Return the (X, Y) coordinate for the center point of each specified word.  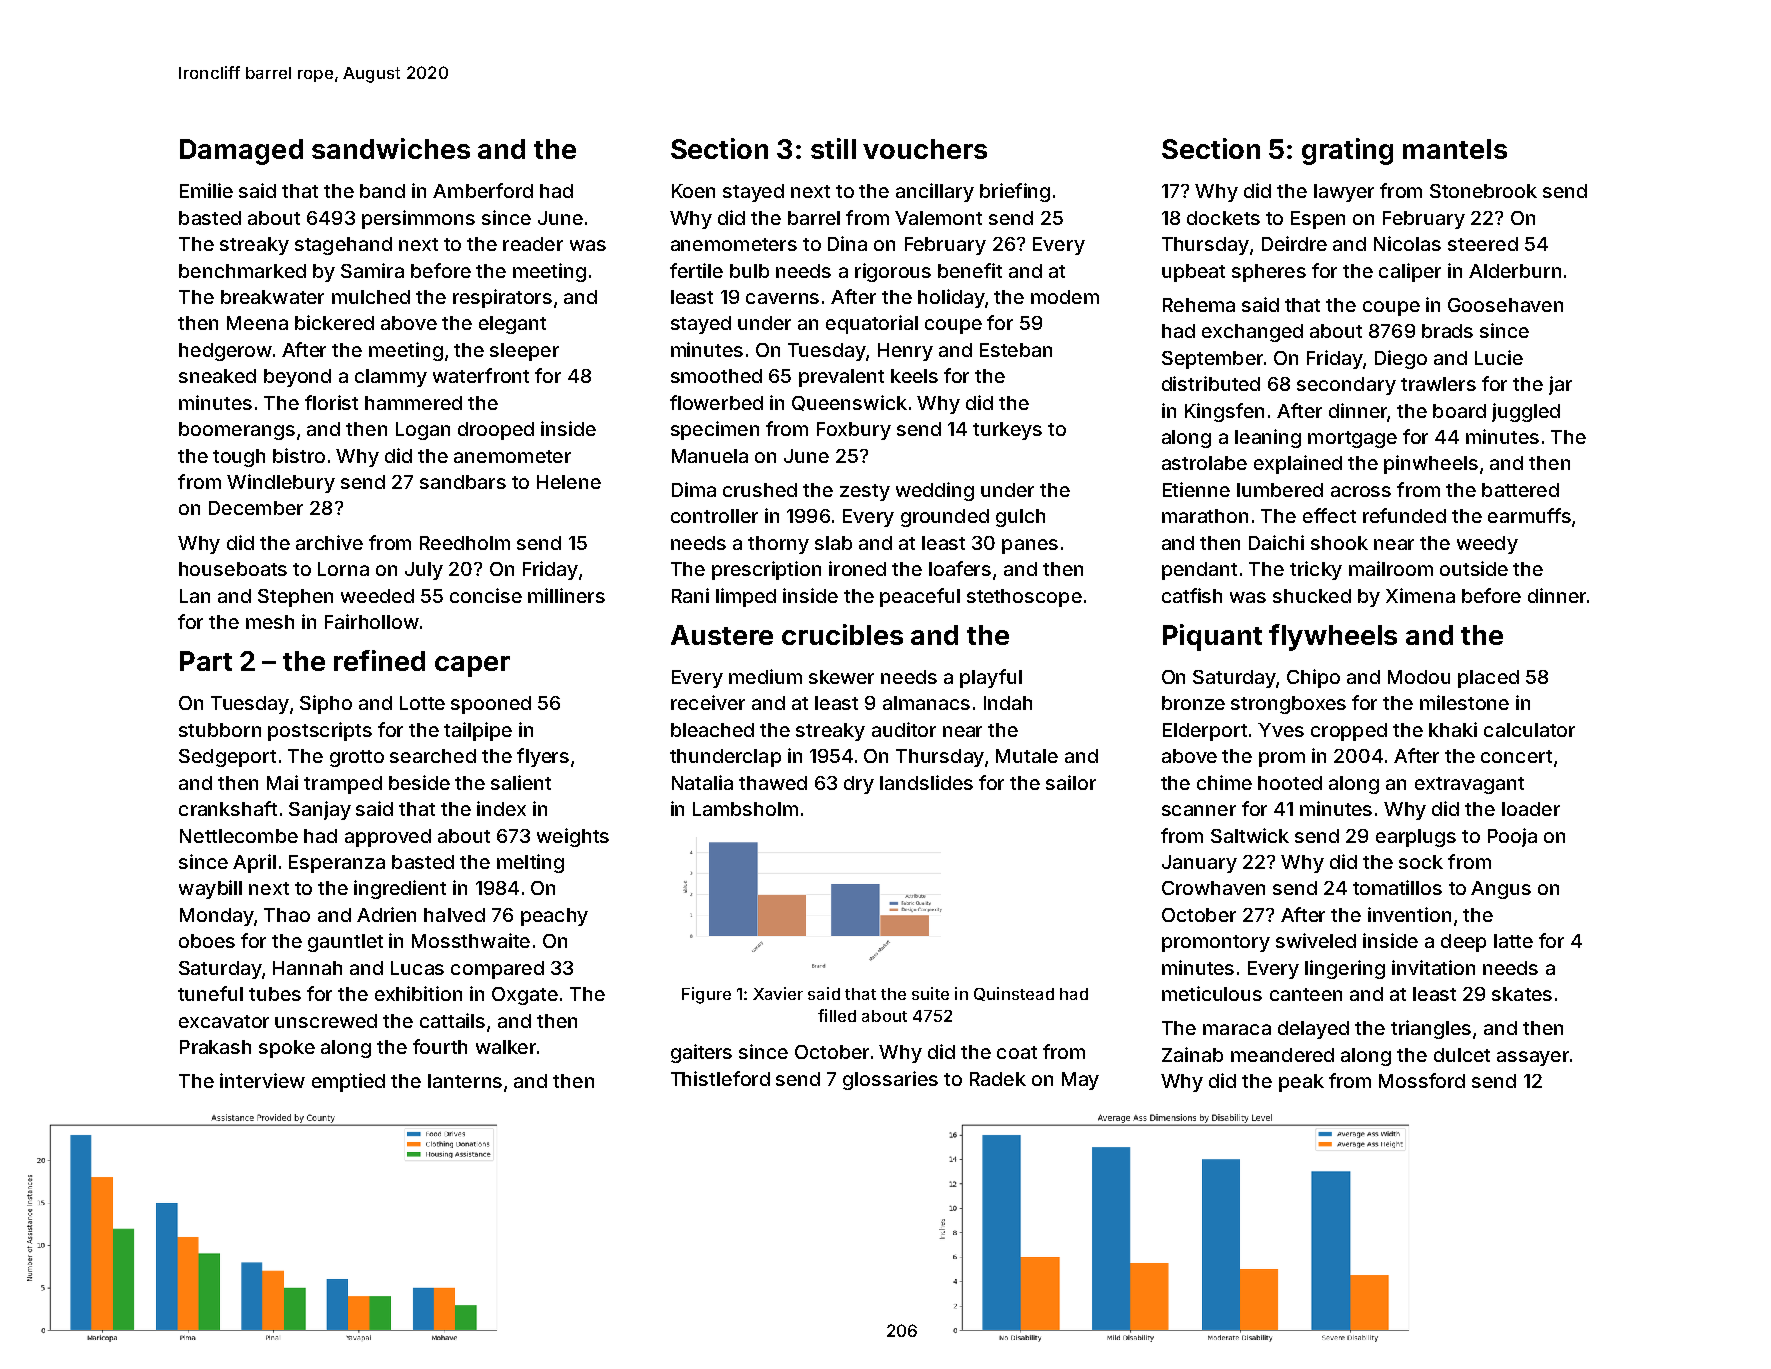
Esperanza (337, 864)
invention (1409, 914)
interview (262, 1080)
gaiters (701, 1053)
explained (1298, 464)
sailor (1071, 782)
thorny (778, 545)
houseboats (233, 569)
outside (1474, 568)
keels (914, 376)
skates (1522, 994)
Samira (372, 270)
